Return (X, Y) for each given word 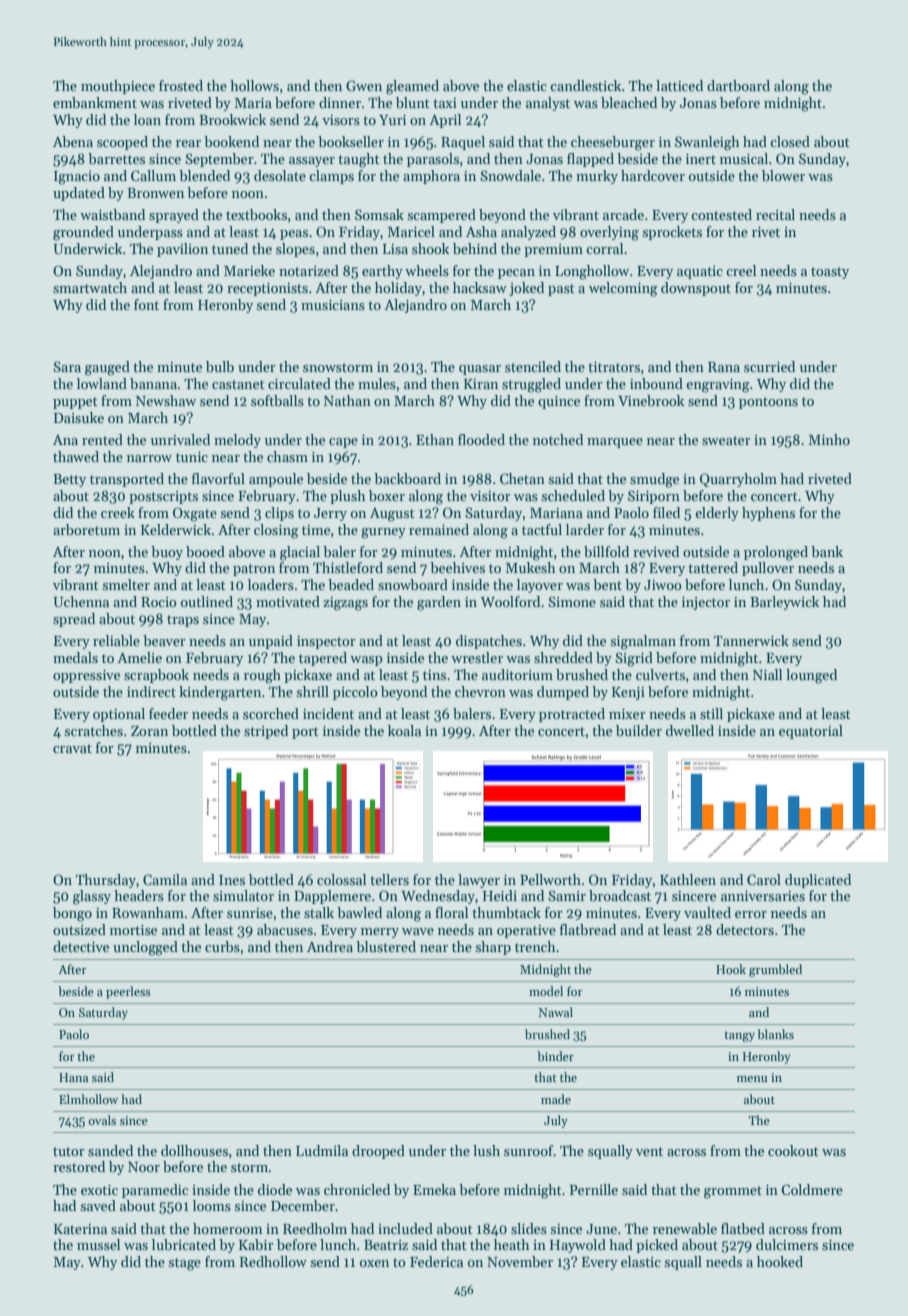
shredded (563, 657)
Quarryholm (738, 480)
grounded (83, 233)
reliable (116, 640)
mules (377, 383)
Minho (829, 439)
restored (79, 1166)
